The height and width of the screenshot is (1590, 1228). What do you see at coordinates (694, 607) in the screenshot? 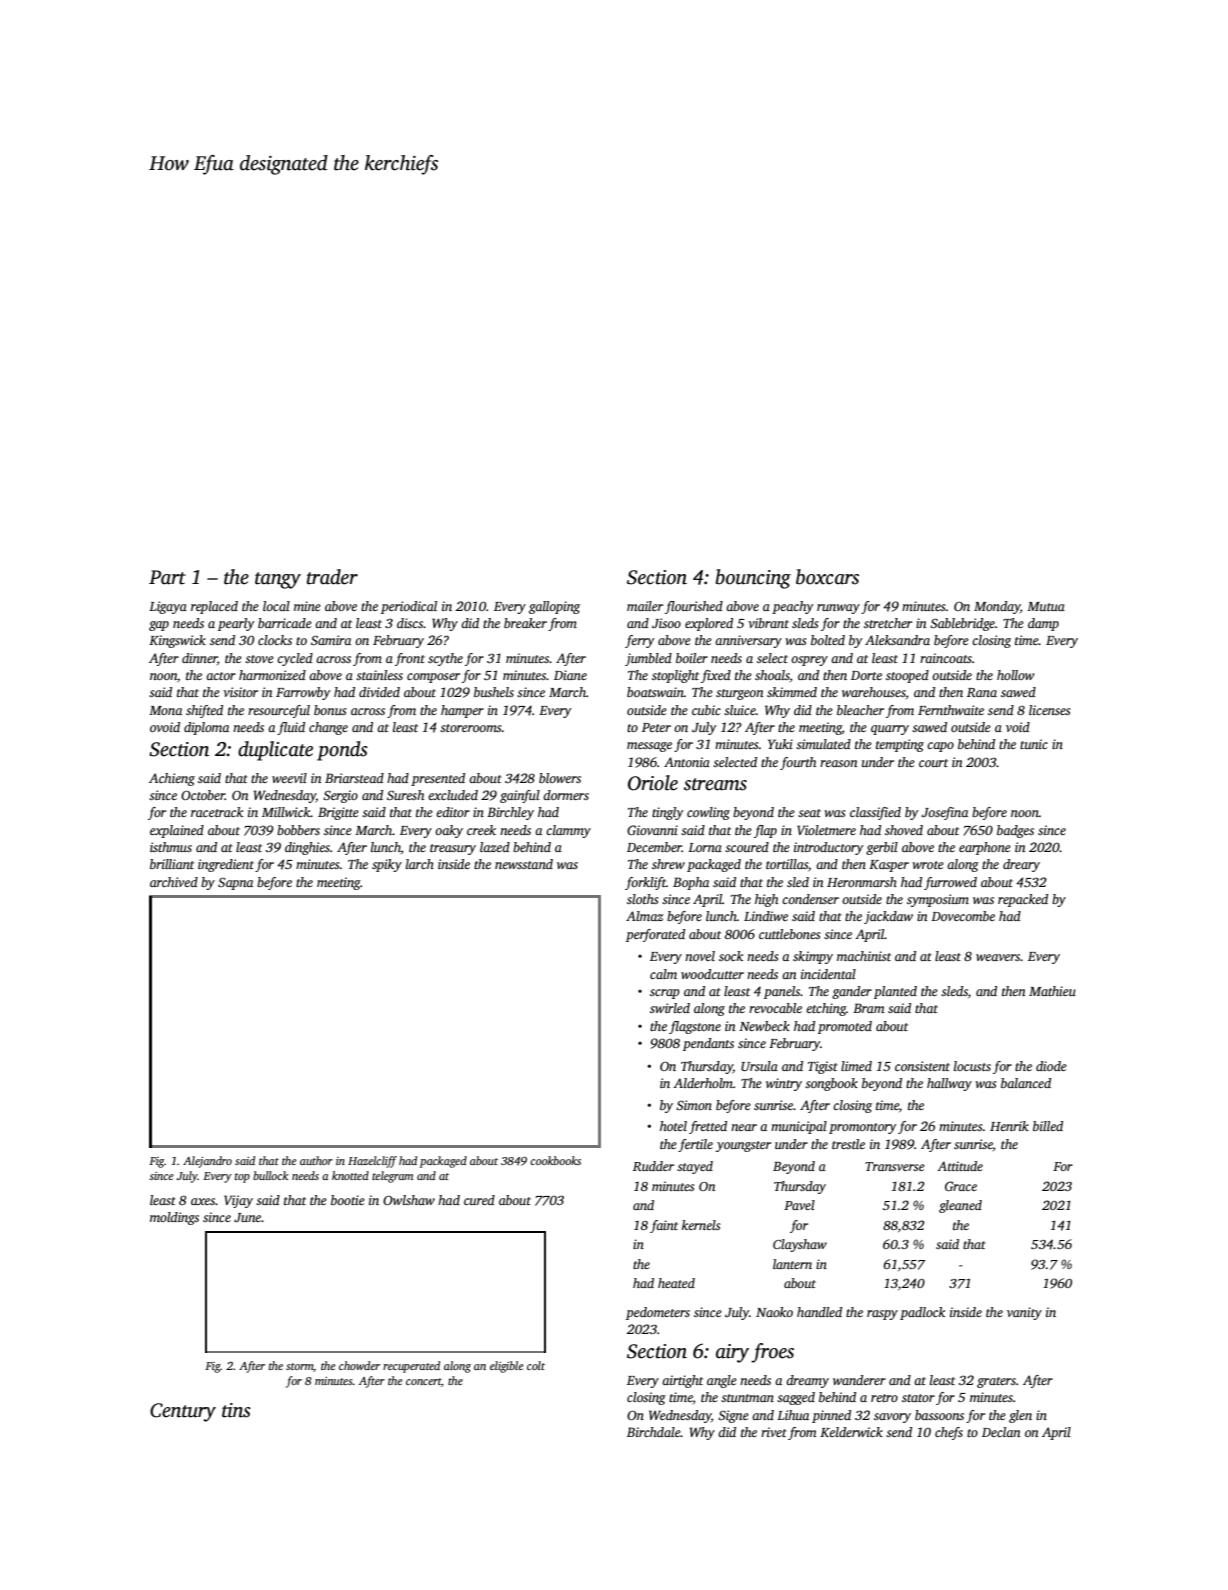
I see `flourished` at bounding box center [694, 607].
